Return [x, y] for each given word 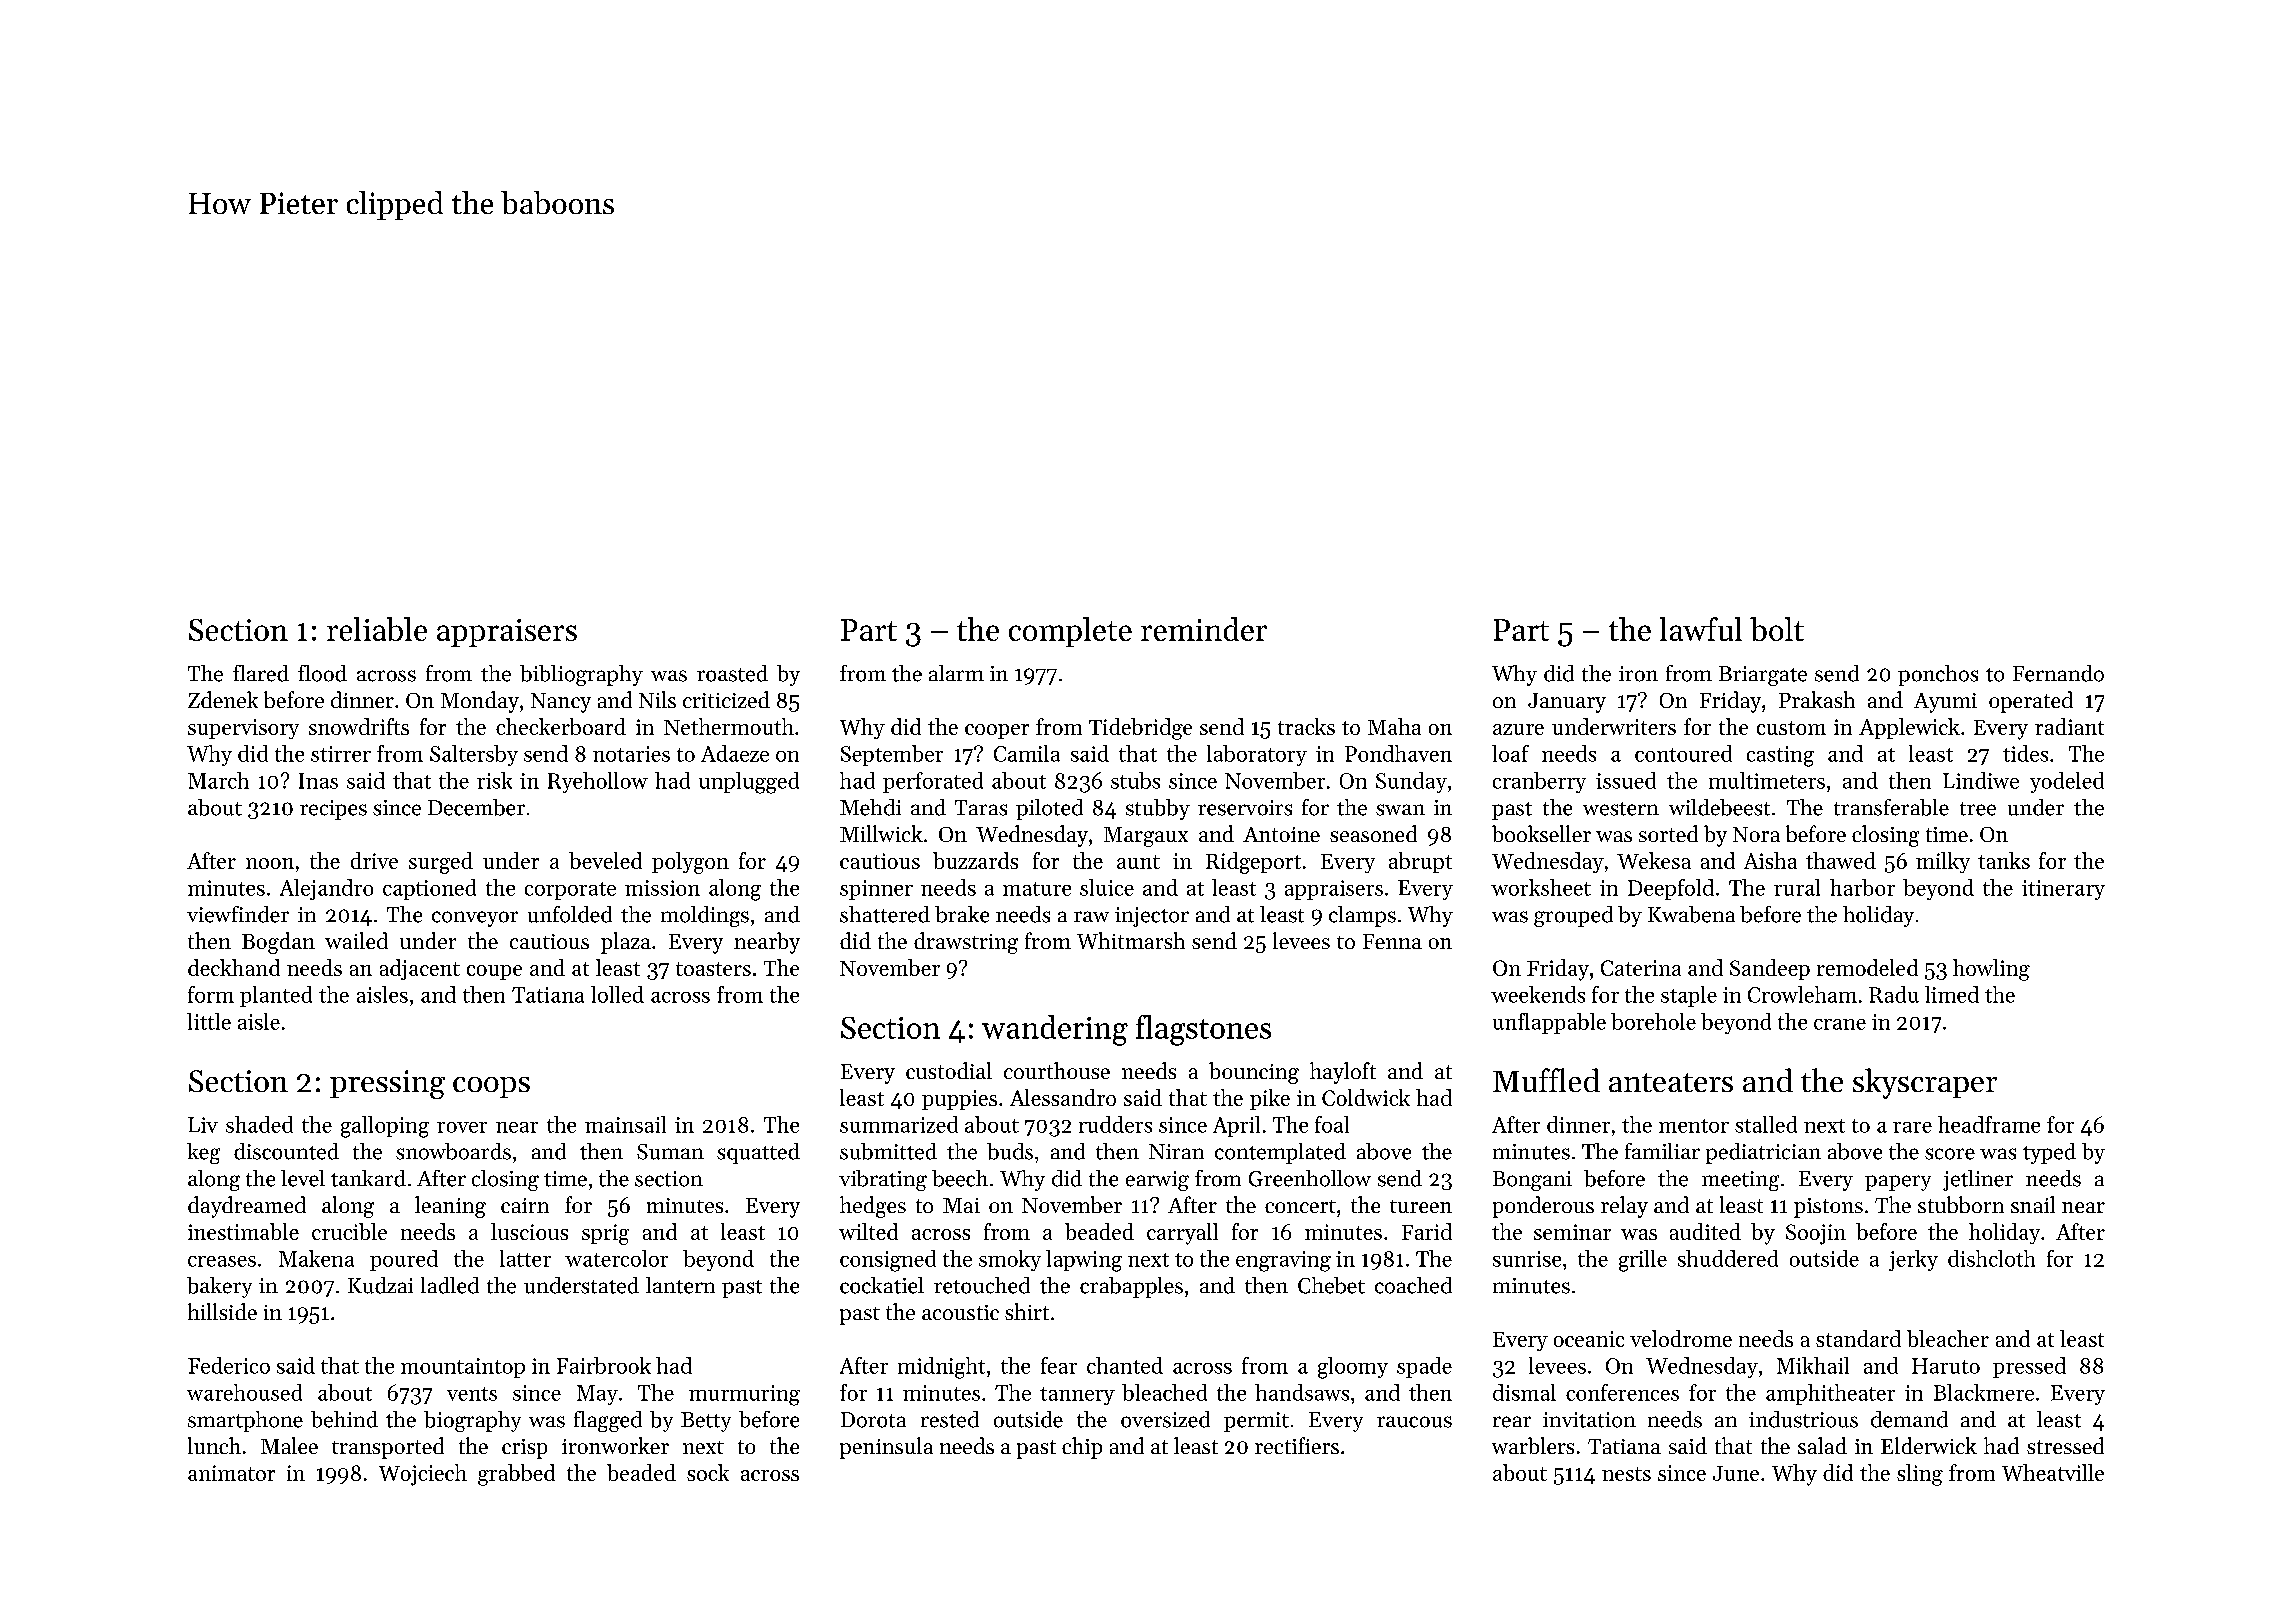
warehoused [244, 1392]
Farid [1427, 1231]
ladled [450, 1285]
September [892, 755]
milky [1943, 862]
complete [1070, 632]
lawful [1701, 629]
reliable [377, 629]
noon [270, 863]
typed [2049, 1153]
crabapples [1131, 1287]
